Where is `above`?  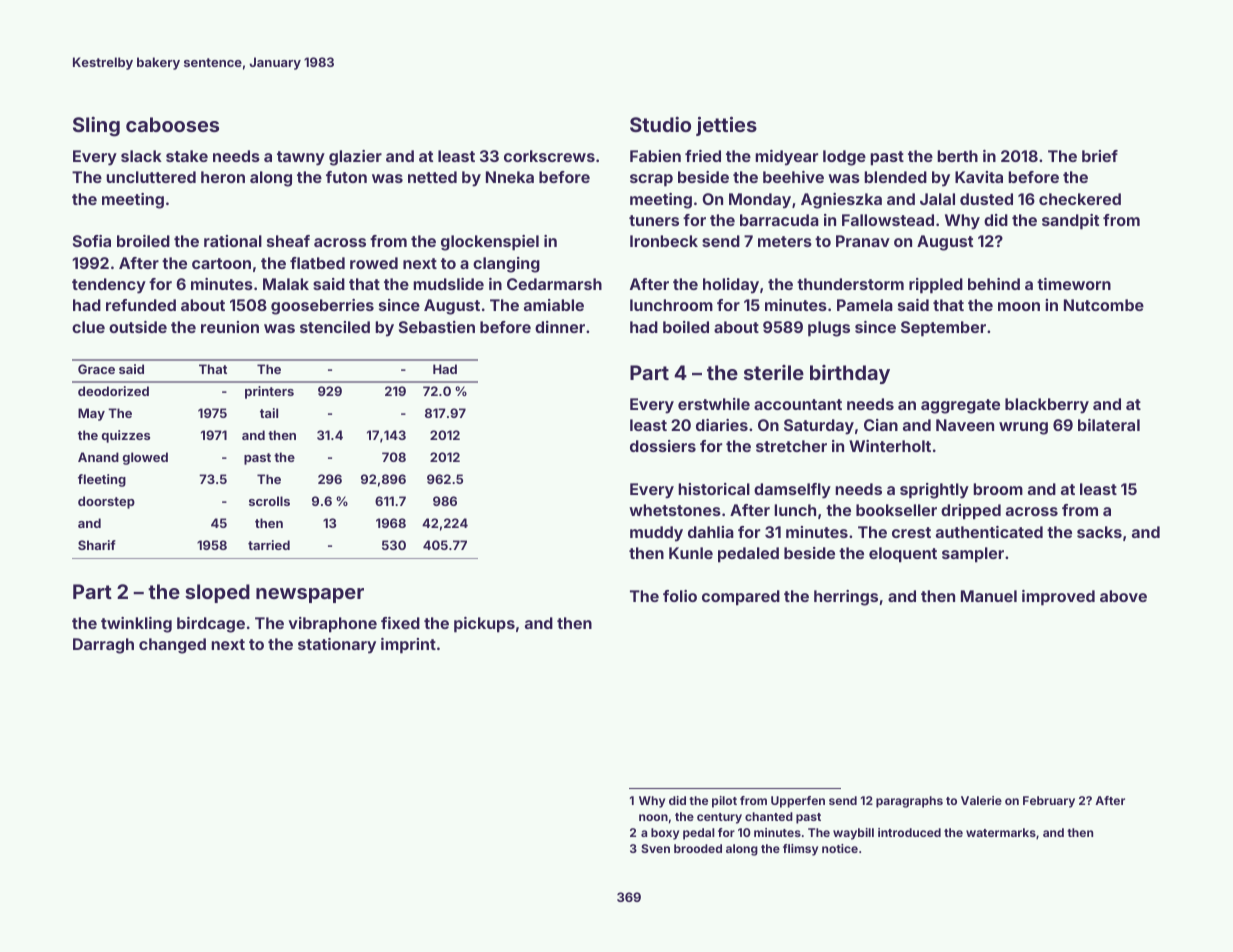 above is located at coordinates (1123, 596).
